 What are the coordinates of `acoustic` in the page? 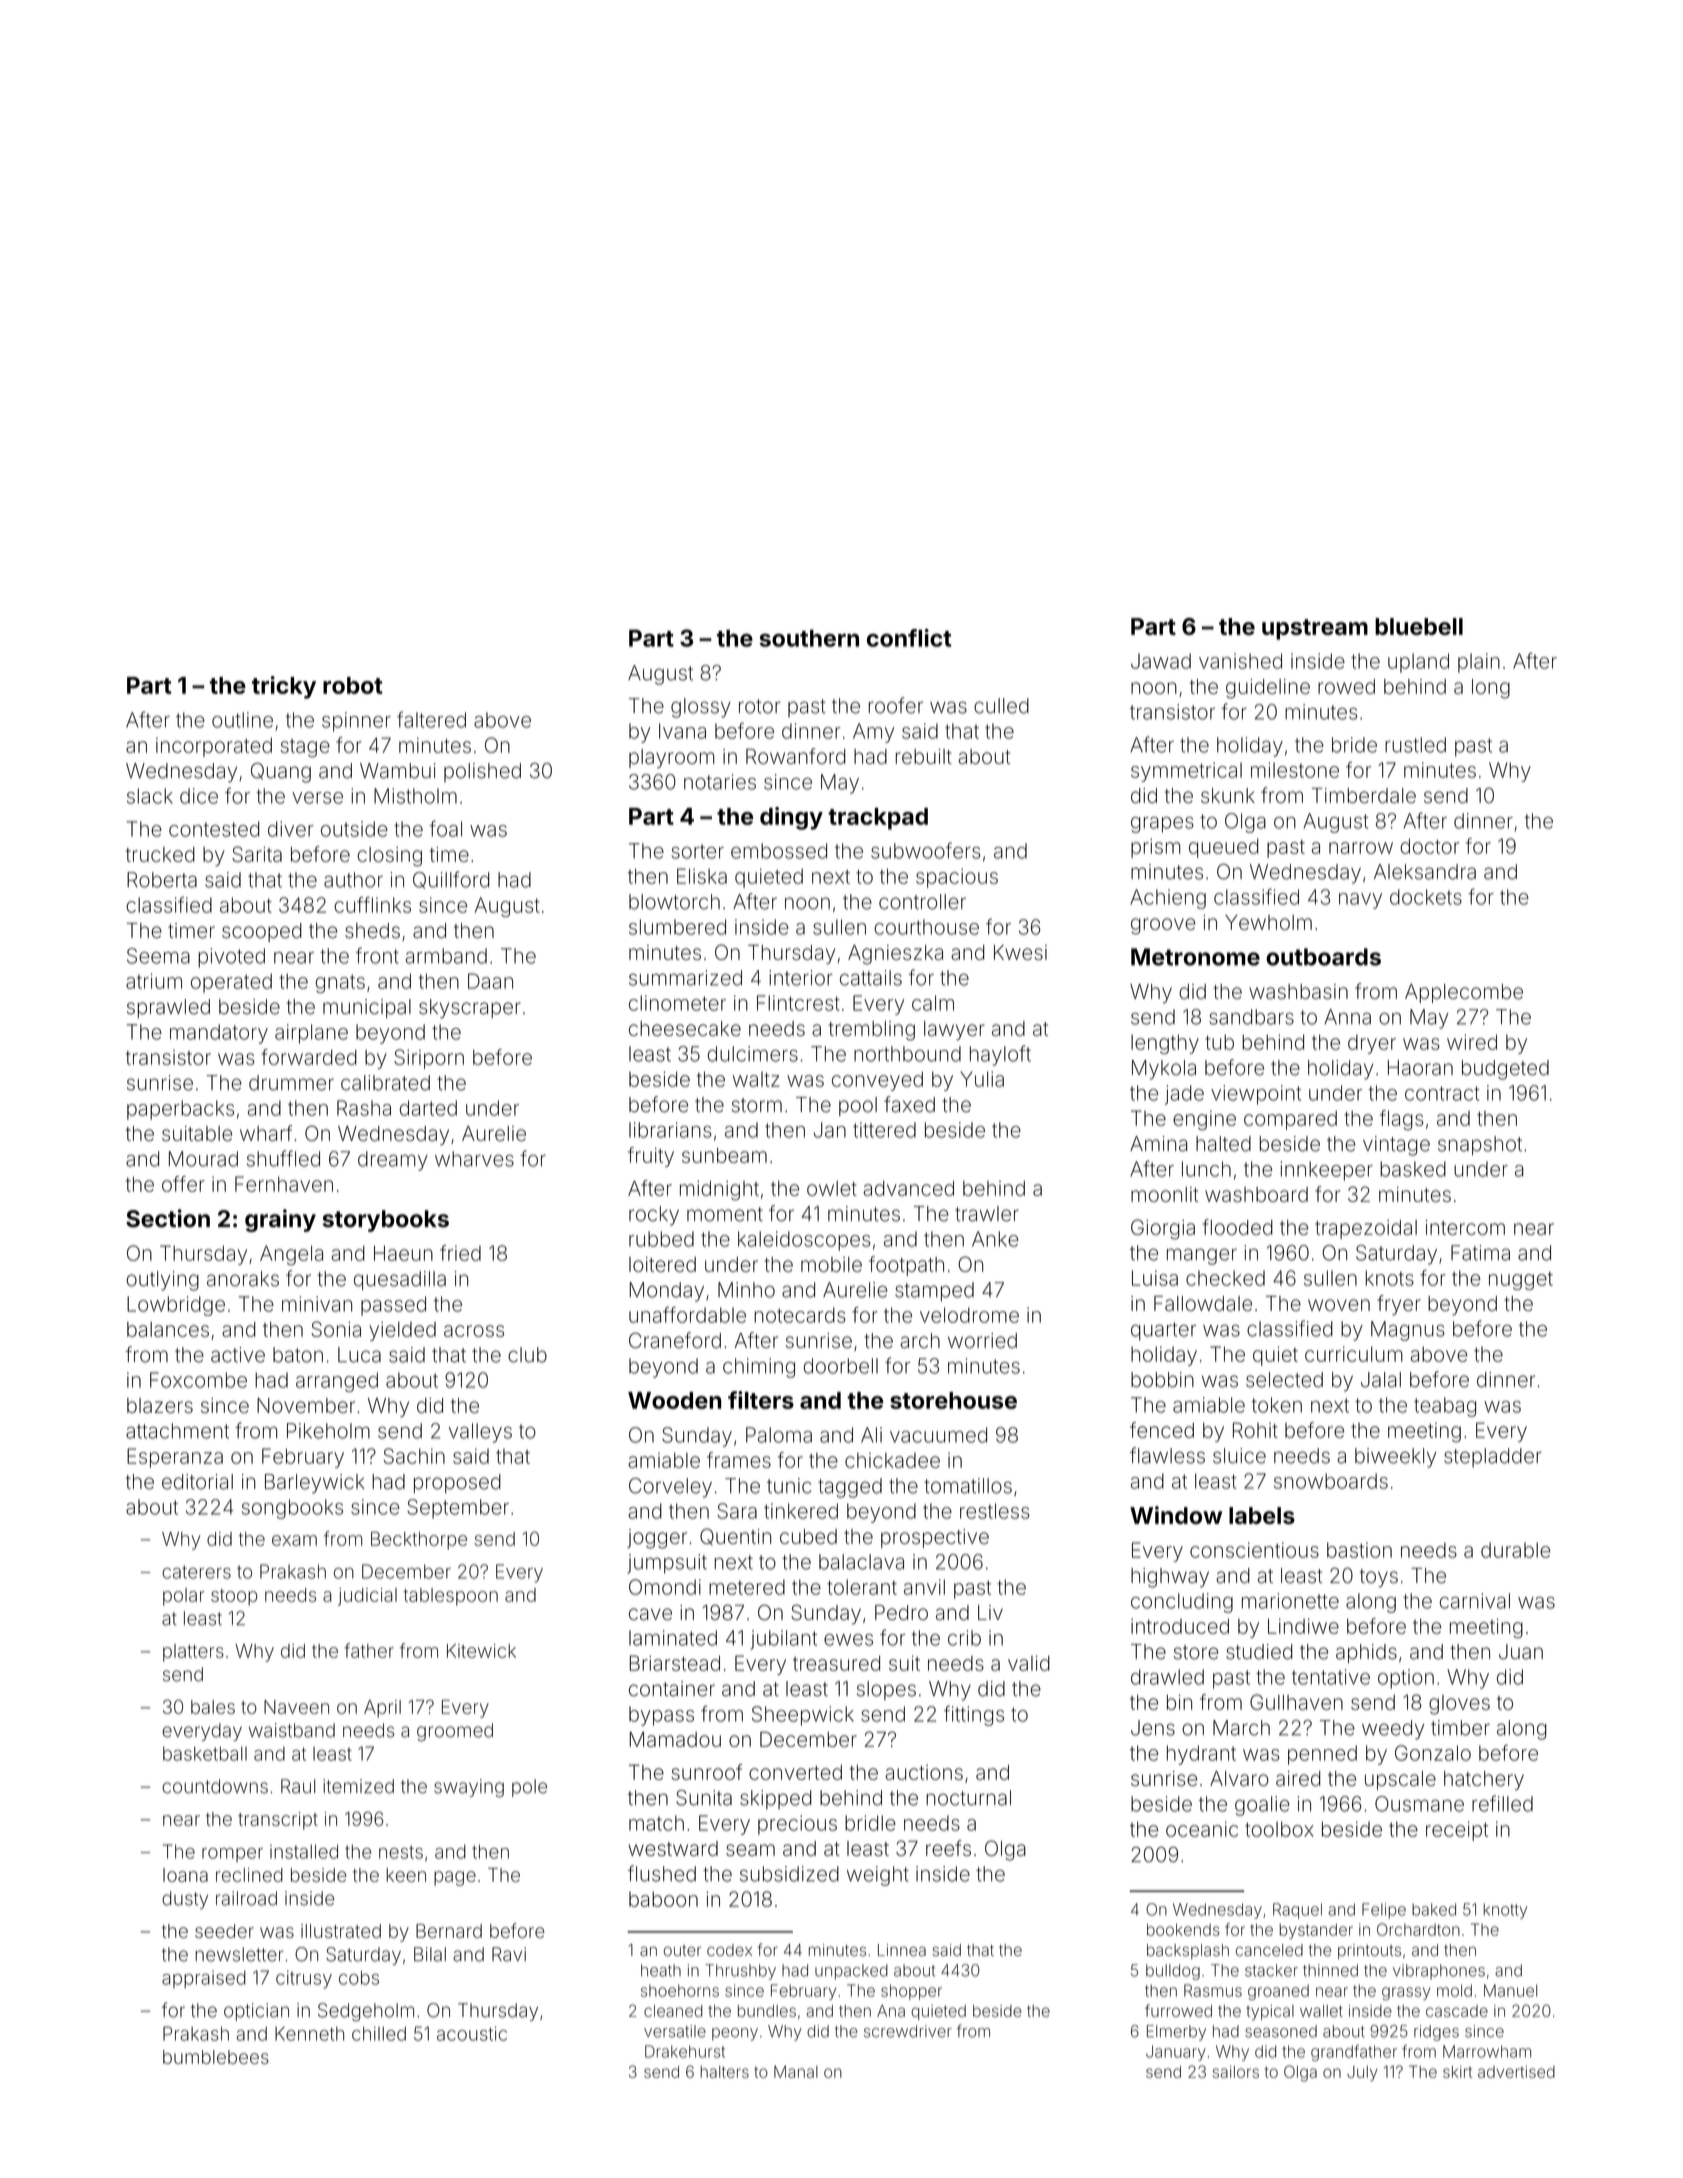 It's located at (472, 2033).
